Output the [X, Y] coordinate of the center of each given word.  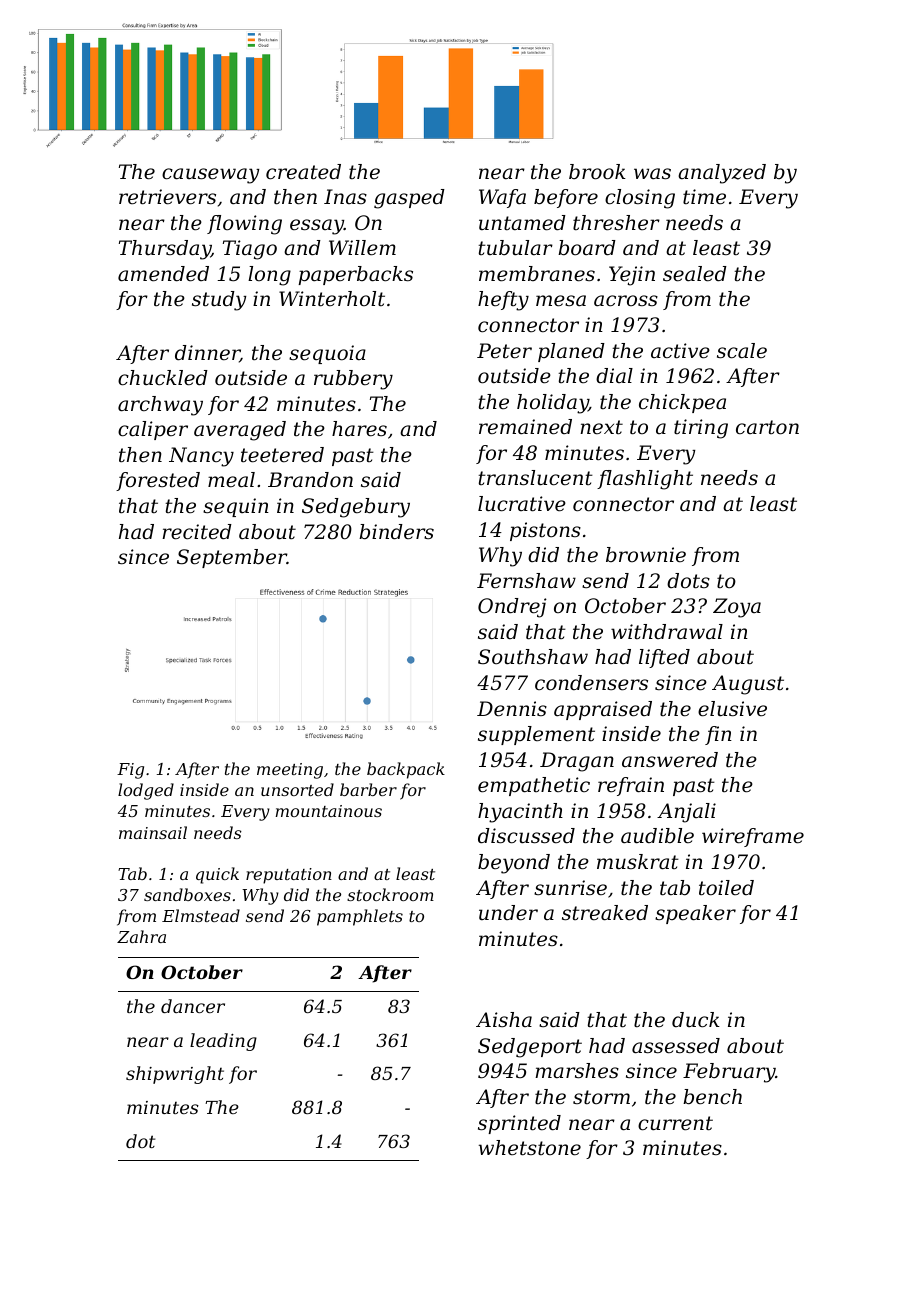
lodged [146, 791]
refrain [631, 786]
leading [223, 1042]
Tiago [250, 250]
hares [359, 429]
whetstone [530, 1148]
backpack [406, 770]
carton [767, 427]
